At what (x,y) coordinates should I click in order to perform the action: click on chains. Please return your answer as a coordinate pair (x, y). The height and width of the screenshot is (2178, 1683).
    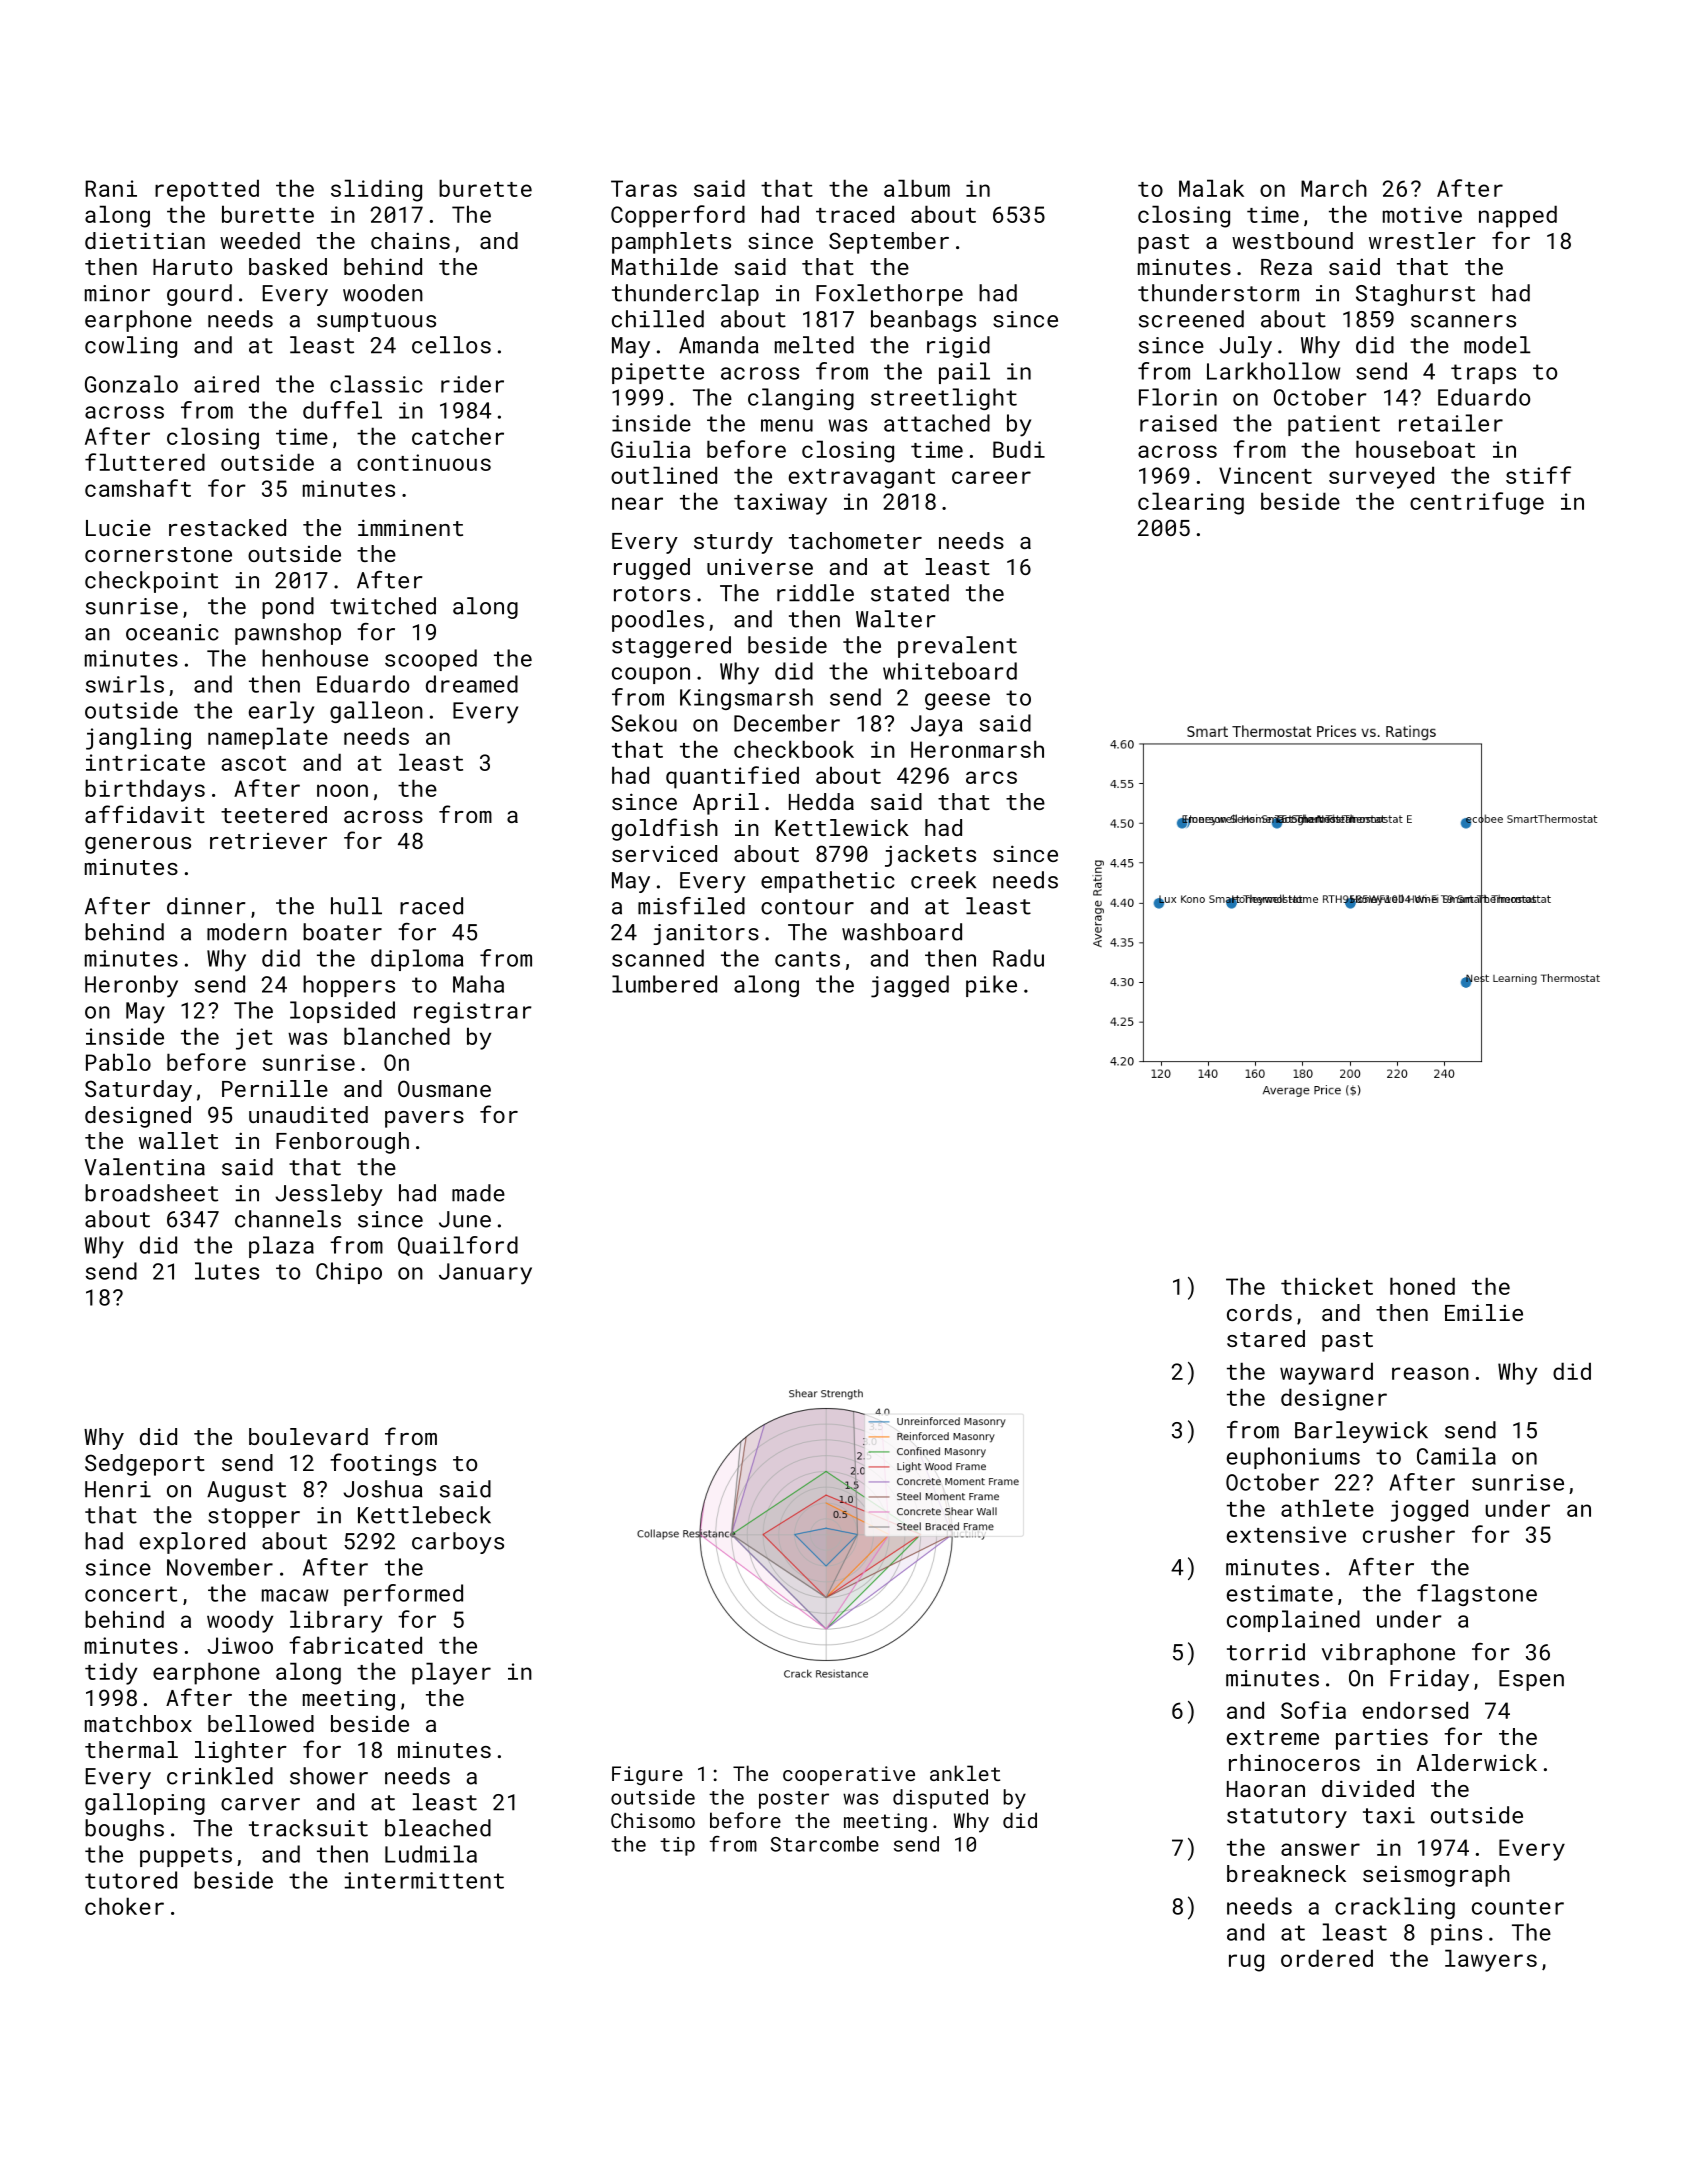
    Looking at the image, I should click on (410, 240).
